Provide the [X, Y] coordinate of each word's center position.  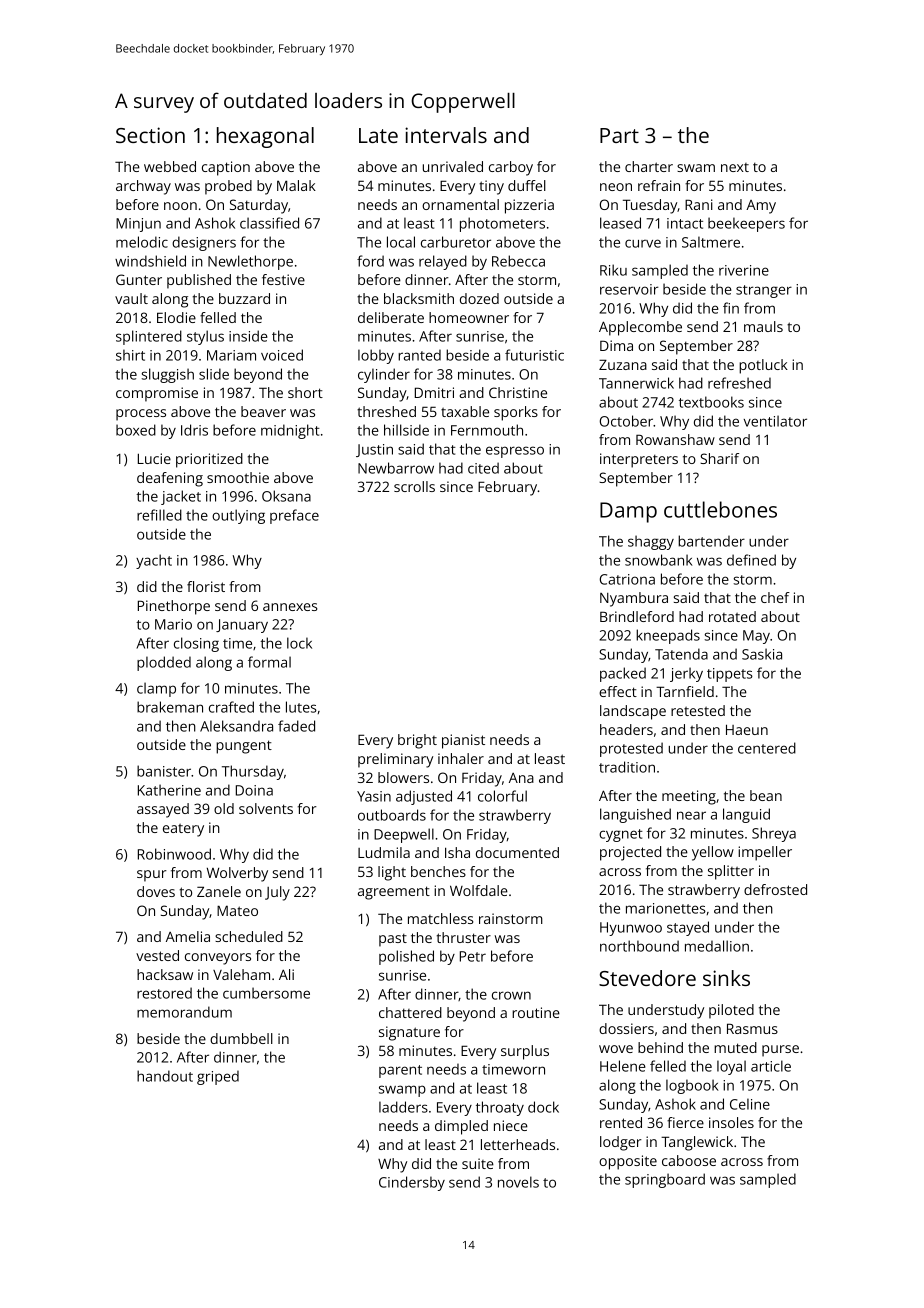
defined [751, 560]
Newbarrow [396, 468]
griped [218, 1077]
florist [206, 586]
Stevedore [647, 978]
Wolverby [237, 874]
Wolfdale [479, 890]
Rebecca [518, 261]
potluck [763, 366]
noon [180, 206]
